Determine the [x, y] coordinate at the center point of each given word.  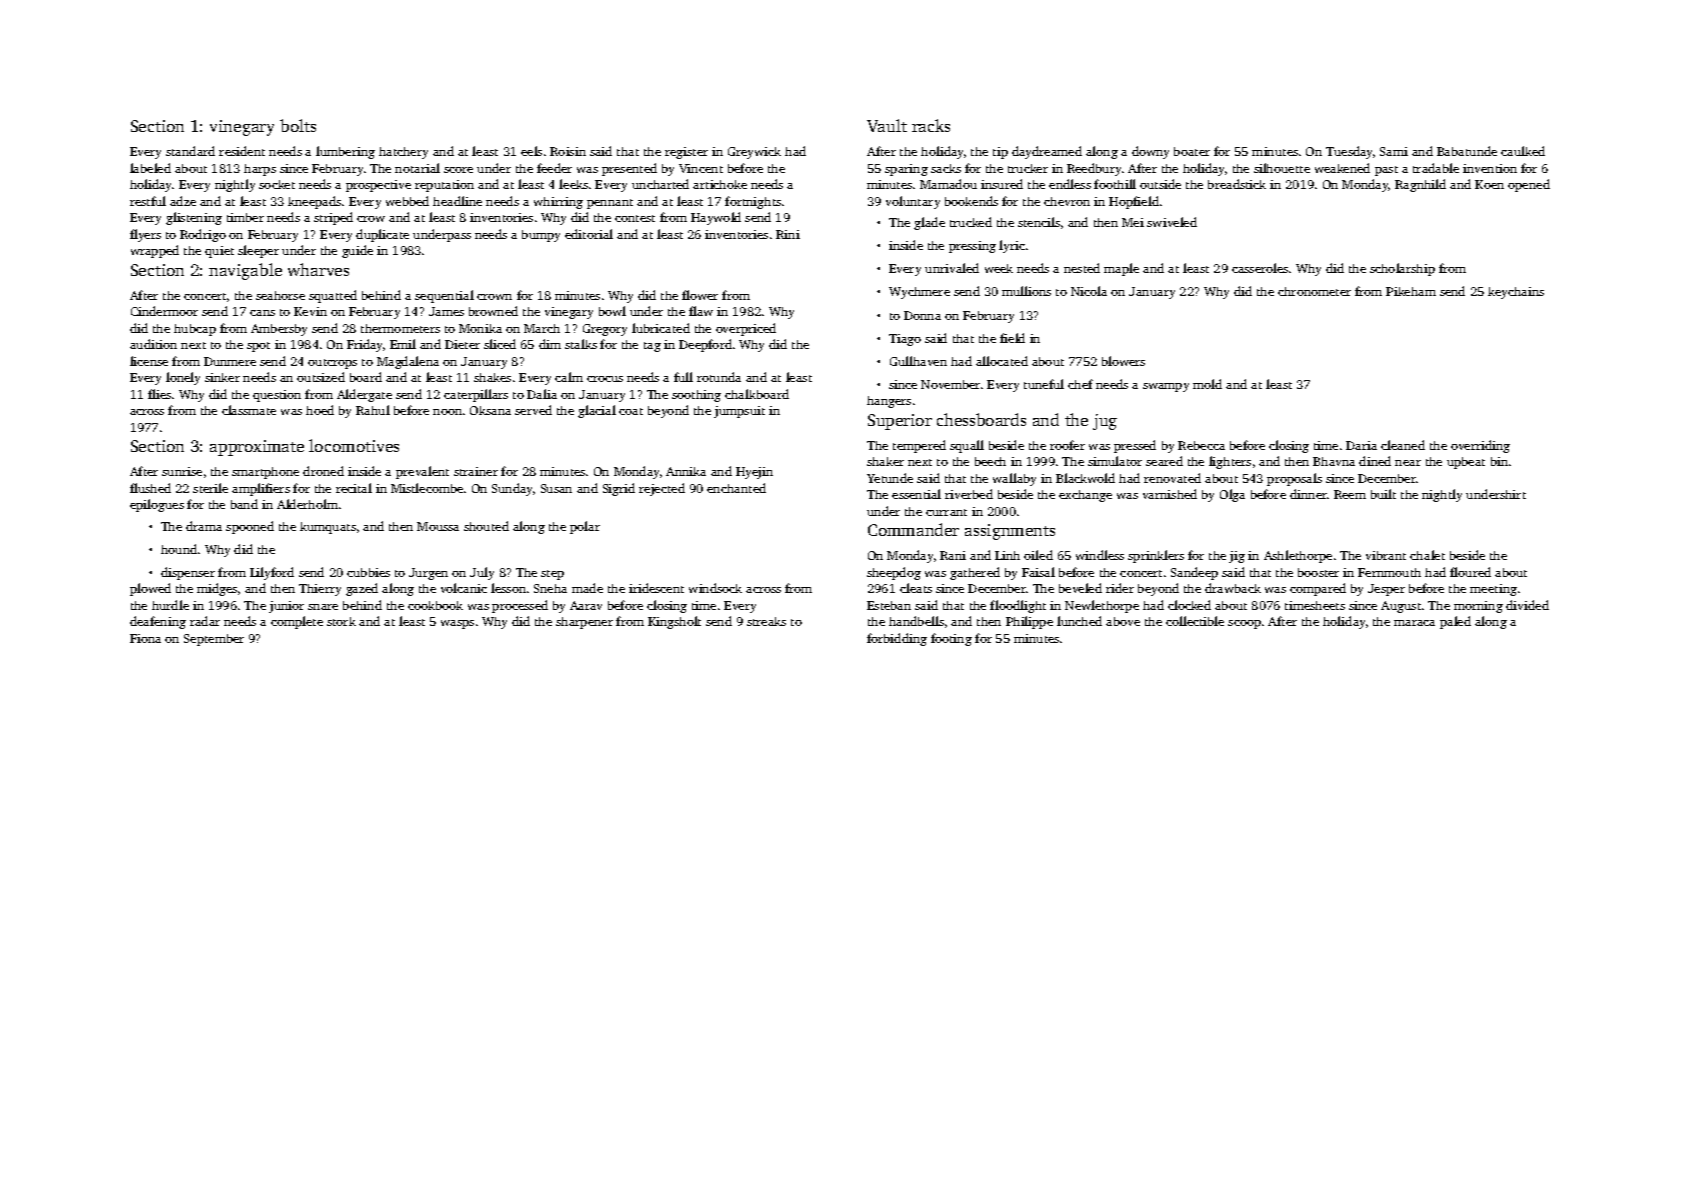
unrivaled [952, 268]
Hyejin [754, 473]
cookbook [435, 605]
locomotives [354, 445]
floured [1470, 572]
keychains [1516, 293]
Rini [788, 234]
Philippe [1029, 622]
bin [1499, 461]
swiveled [1172, 222]
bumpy [541, 236]
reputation [444, 186]
